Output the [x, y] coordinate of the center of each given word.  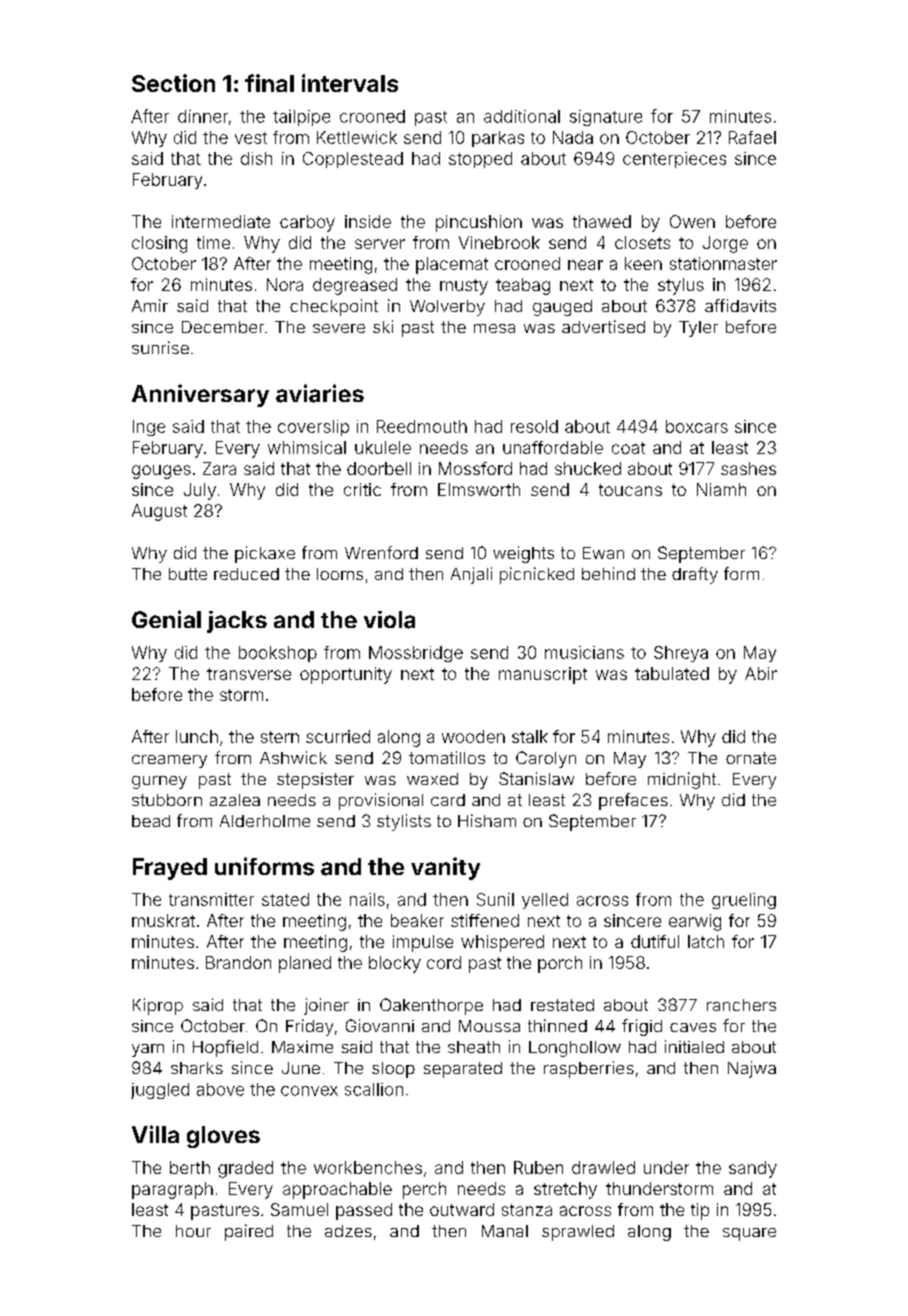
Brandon [238, 962]
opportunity [346, 675]
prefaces [633, 801]
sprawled [578, 1233]
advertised [603, 326]
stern [280, 737]
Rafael [752, 137]
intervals [350, 83]
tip [700, 1211]
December [223, 327]
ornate [751, 758]
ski [383, 326]
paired [249, 1232]
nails [367, 899]
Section [173, 83]
